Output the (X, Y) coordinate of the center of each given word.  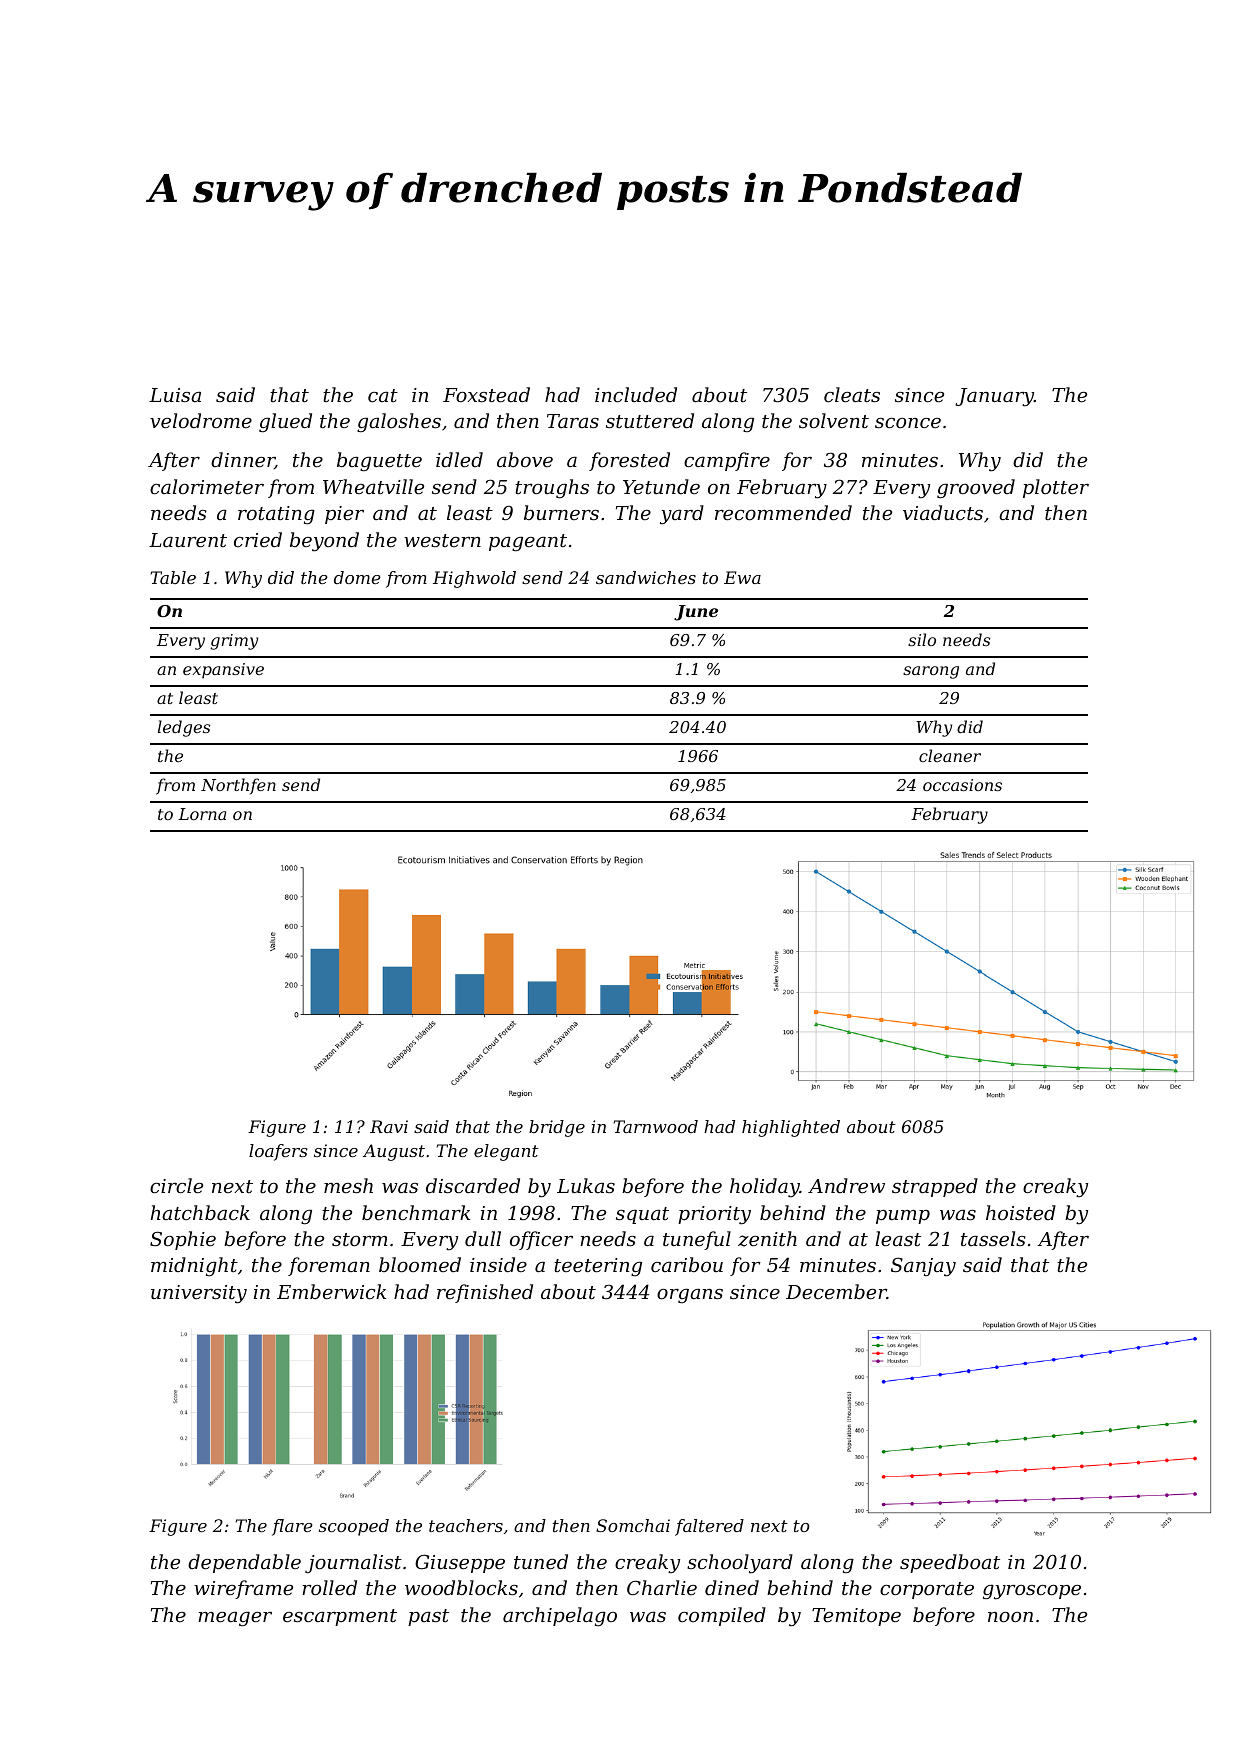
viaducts (943, 512)
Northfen (238, 786)
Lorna (202, 814)
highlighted (791, 1128)
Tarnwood (655, 1126)
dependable (244, 1563)
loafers (278, 1152)
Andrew (846, 1185)
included (636, 394)
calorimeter (207, 486)
